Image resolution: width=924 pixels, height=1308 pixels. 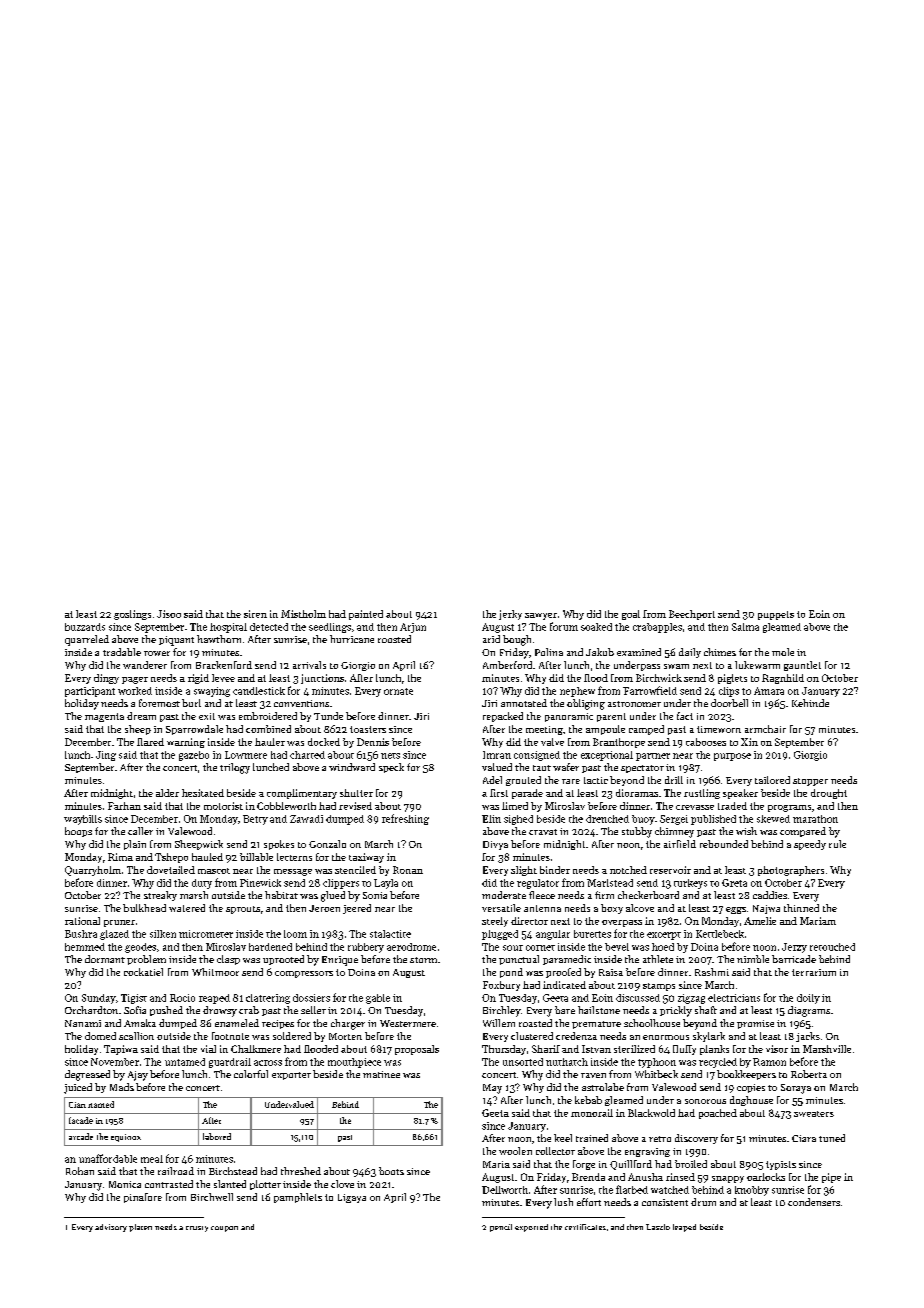 What do you see at coordinates (643, 820) in the page?
I see `buoy` at bounding box center [643, 820].
